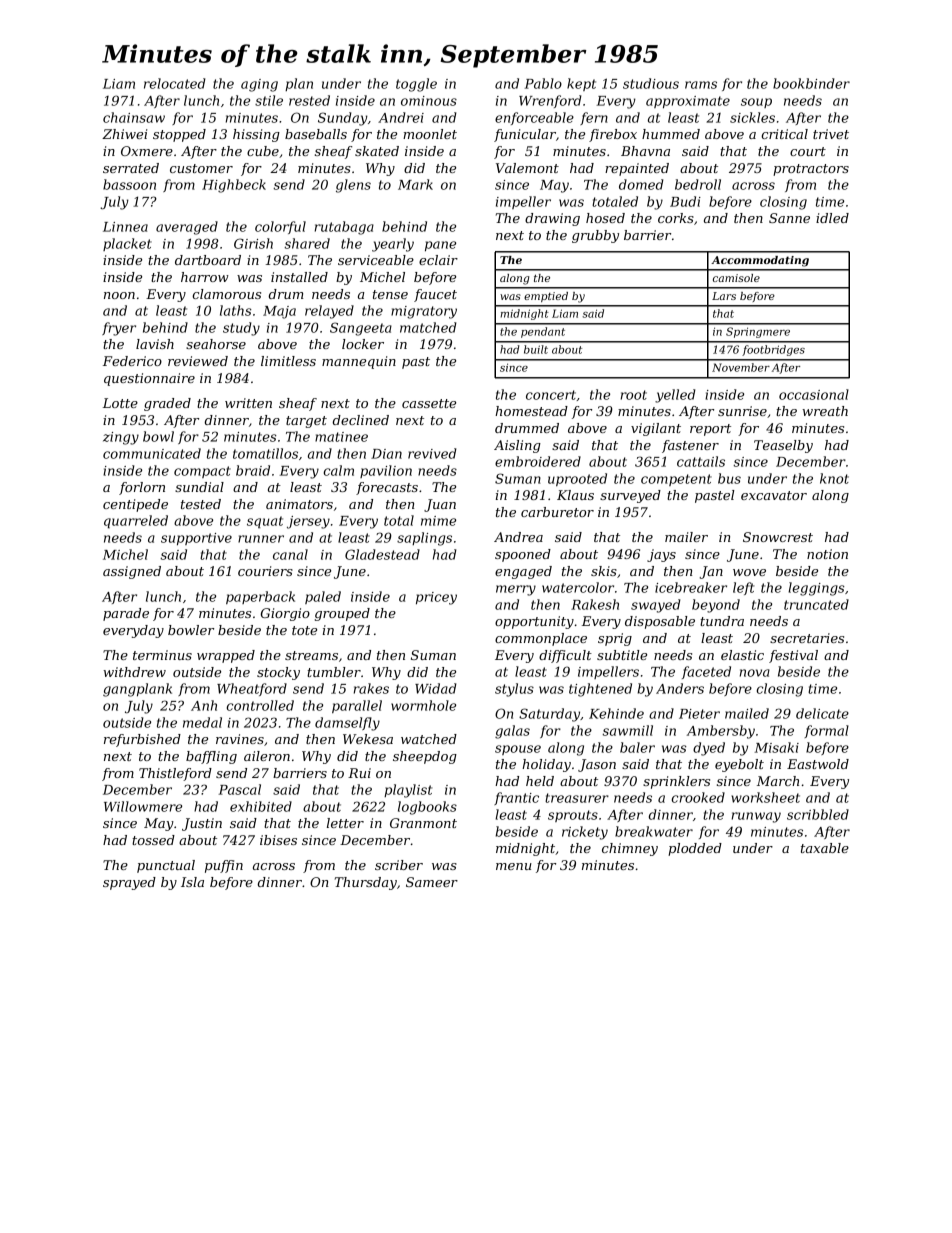 The image size is (952, 1233). I want to click on protractors, so click(811, 170).
